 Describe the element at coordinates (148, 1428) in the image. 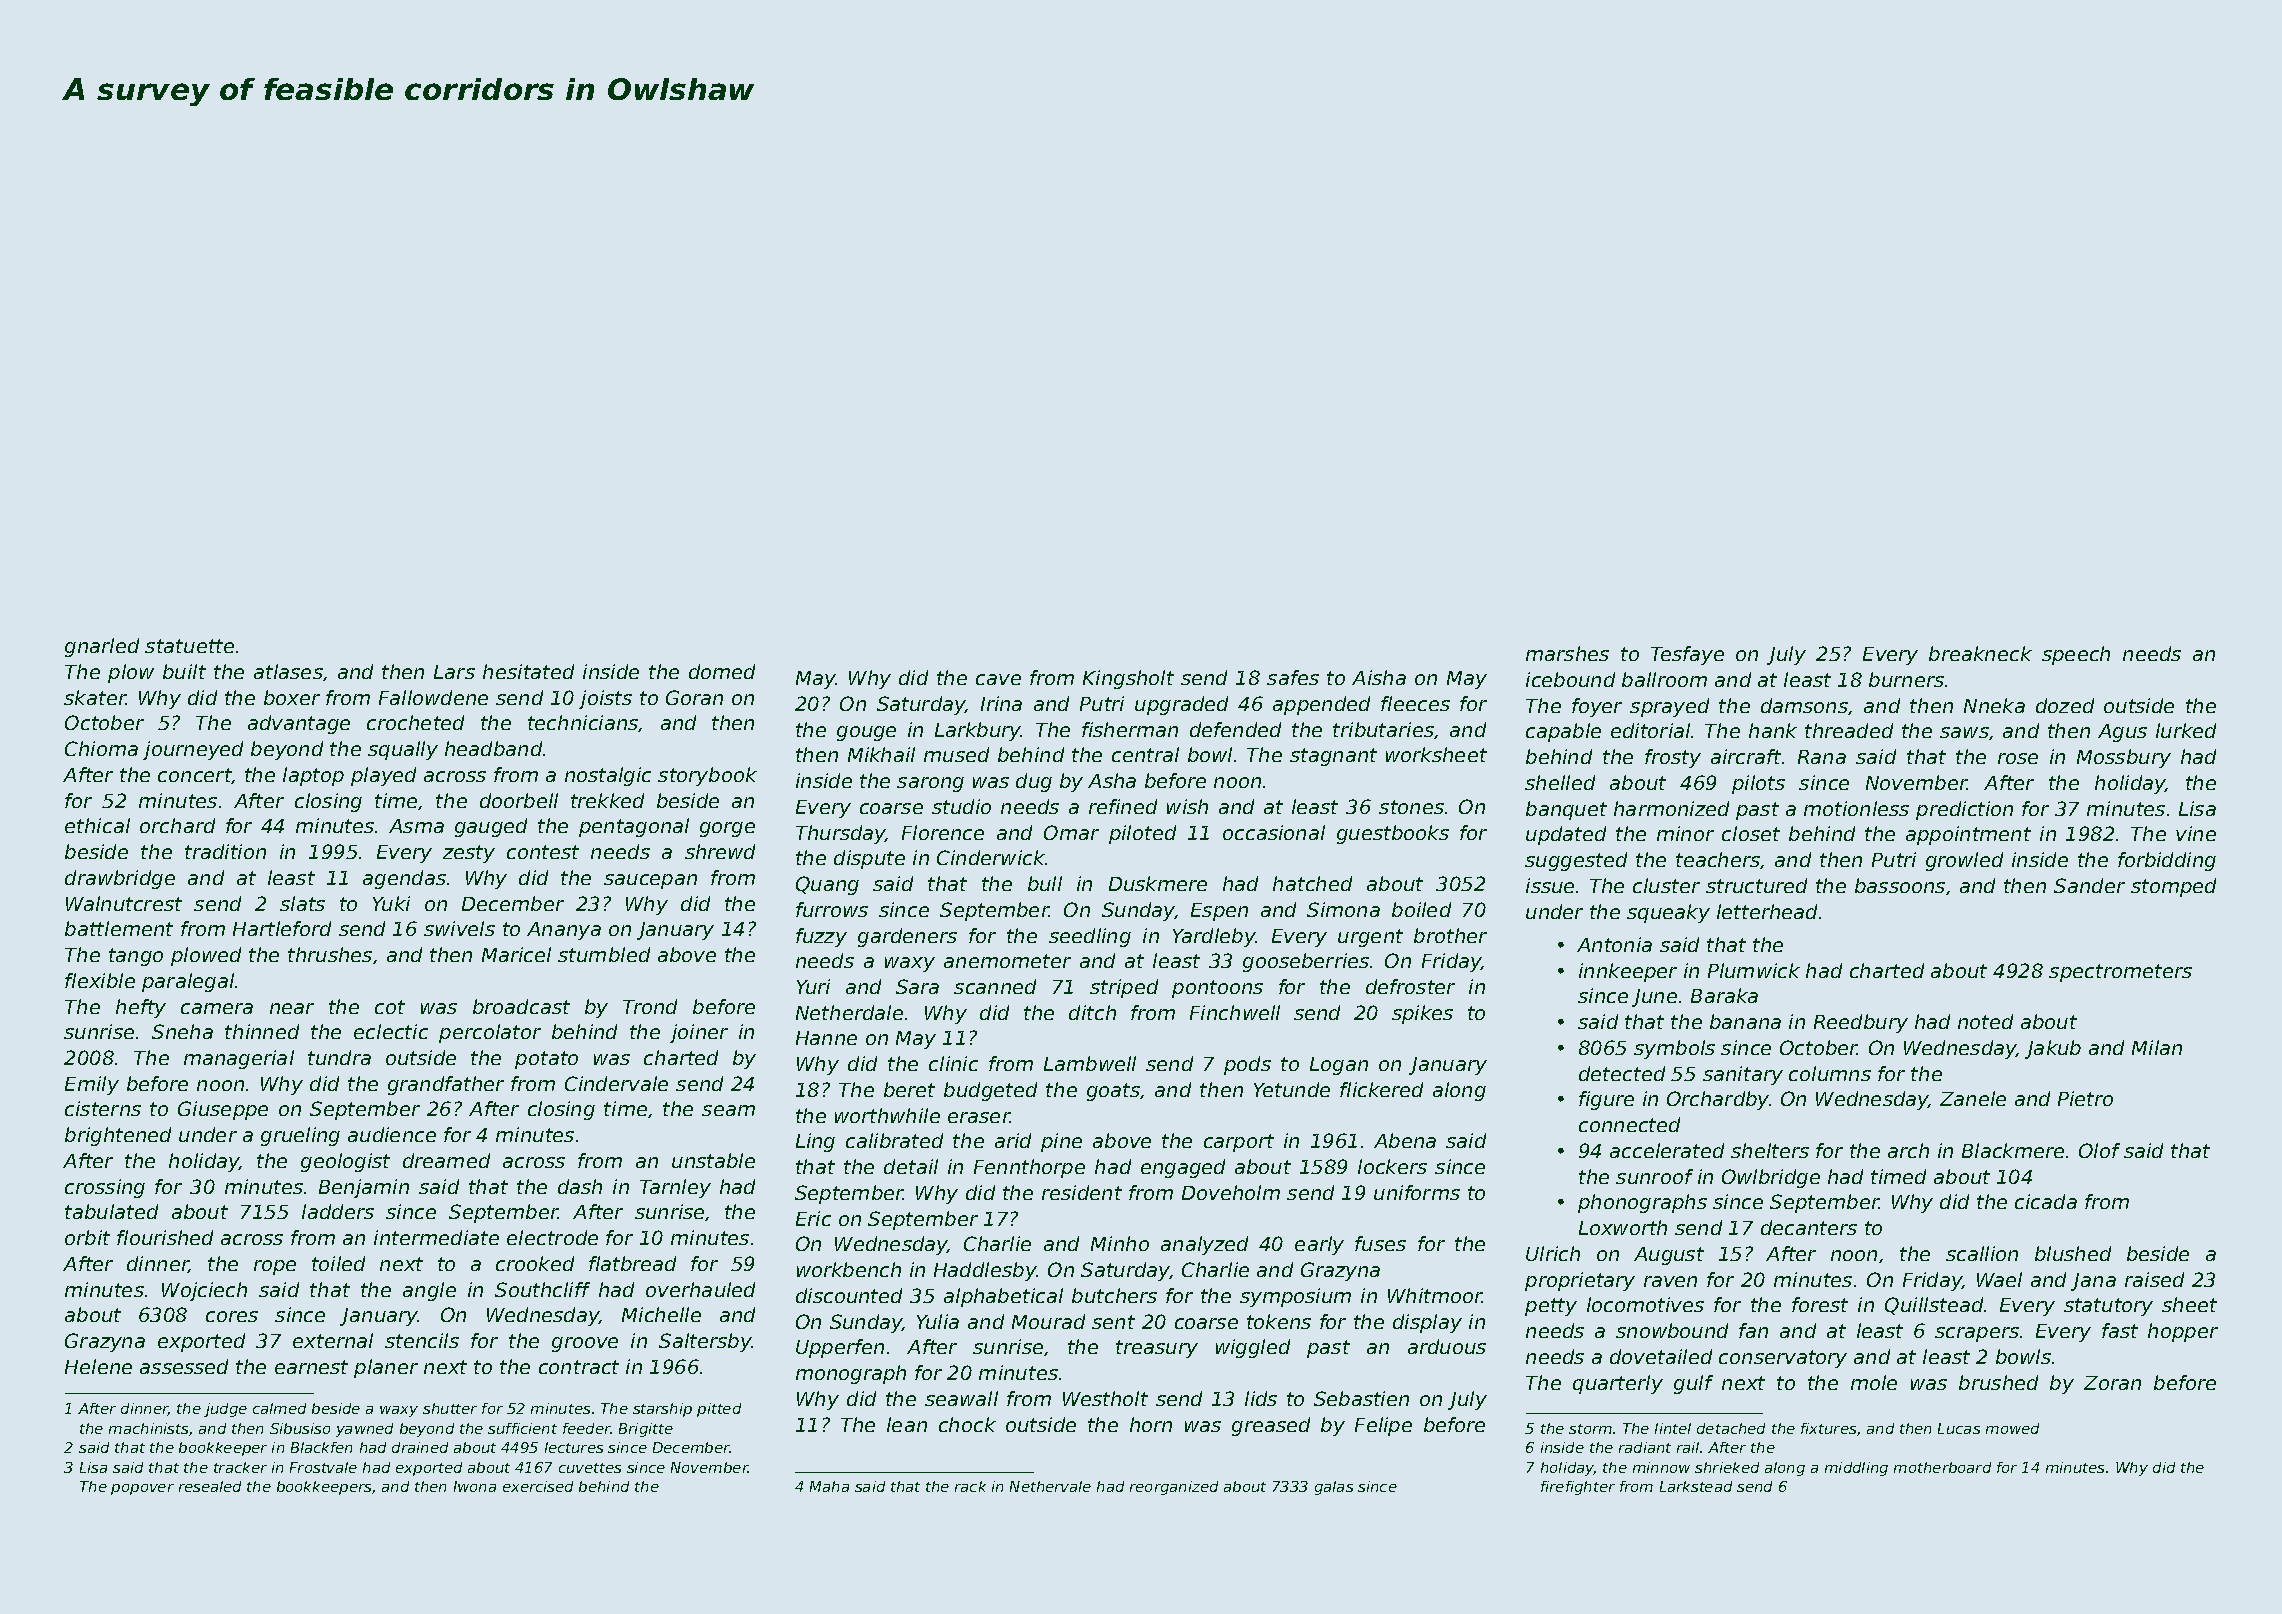

I see `machinists` at that location.
